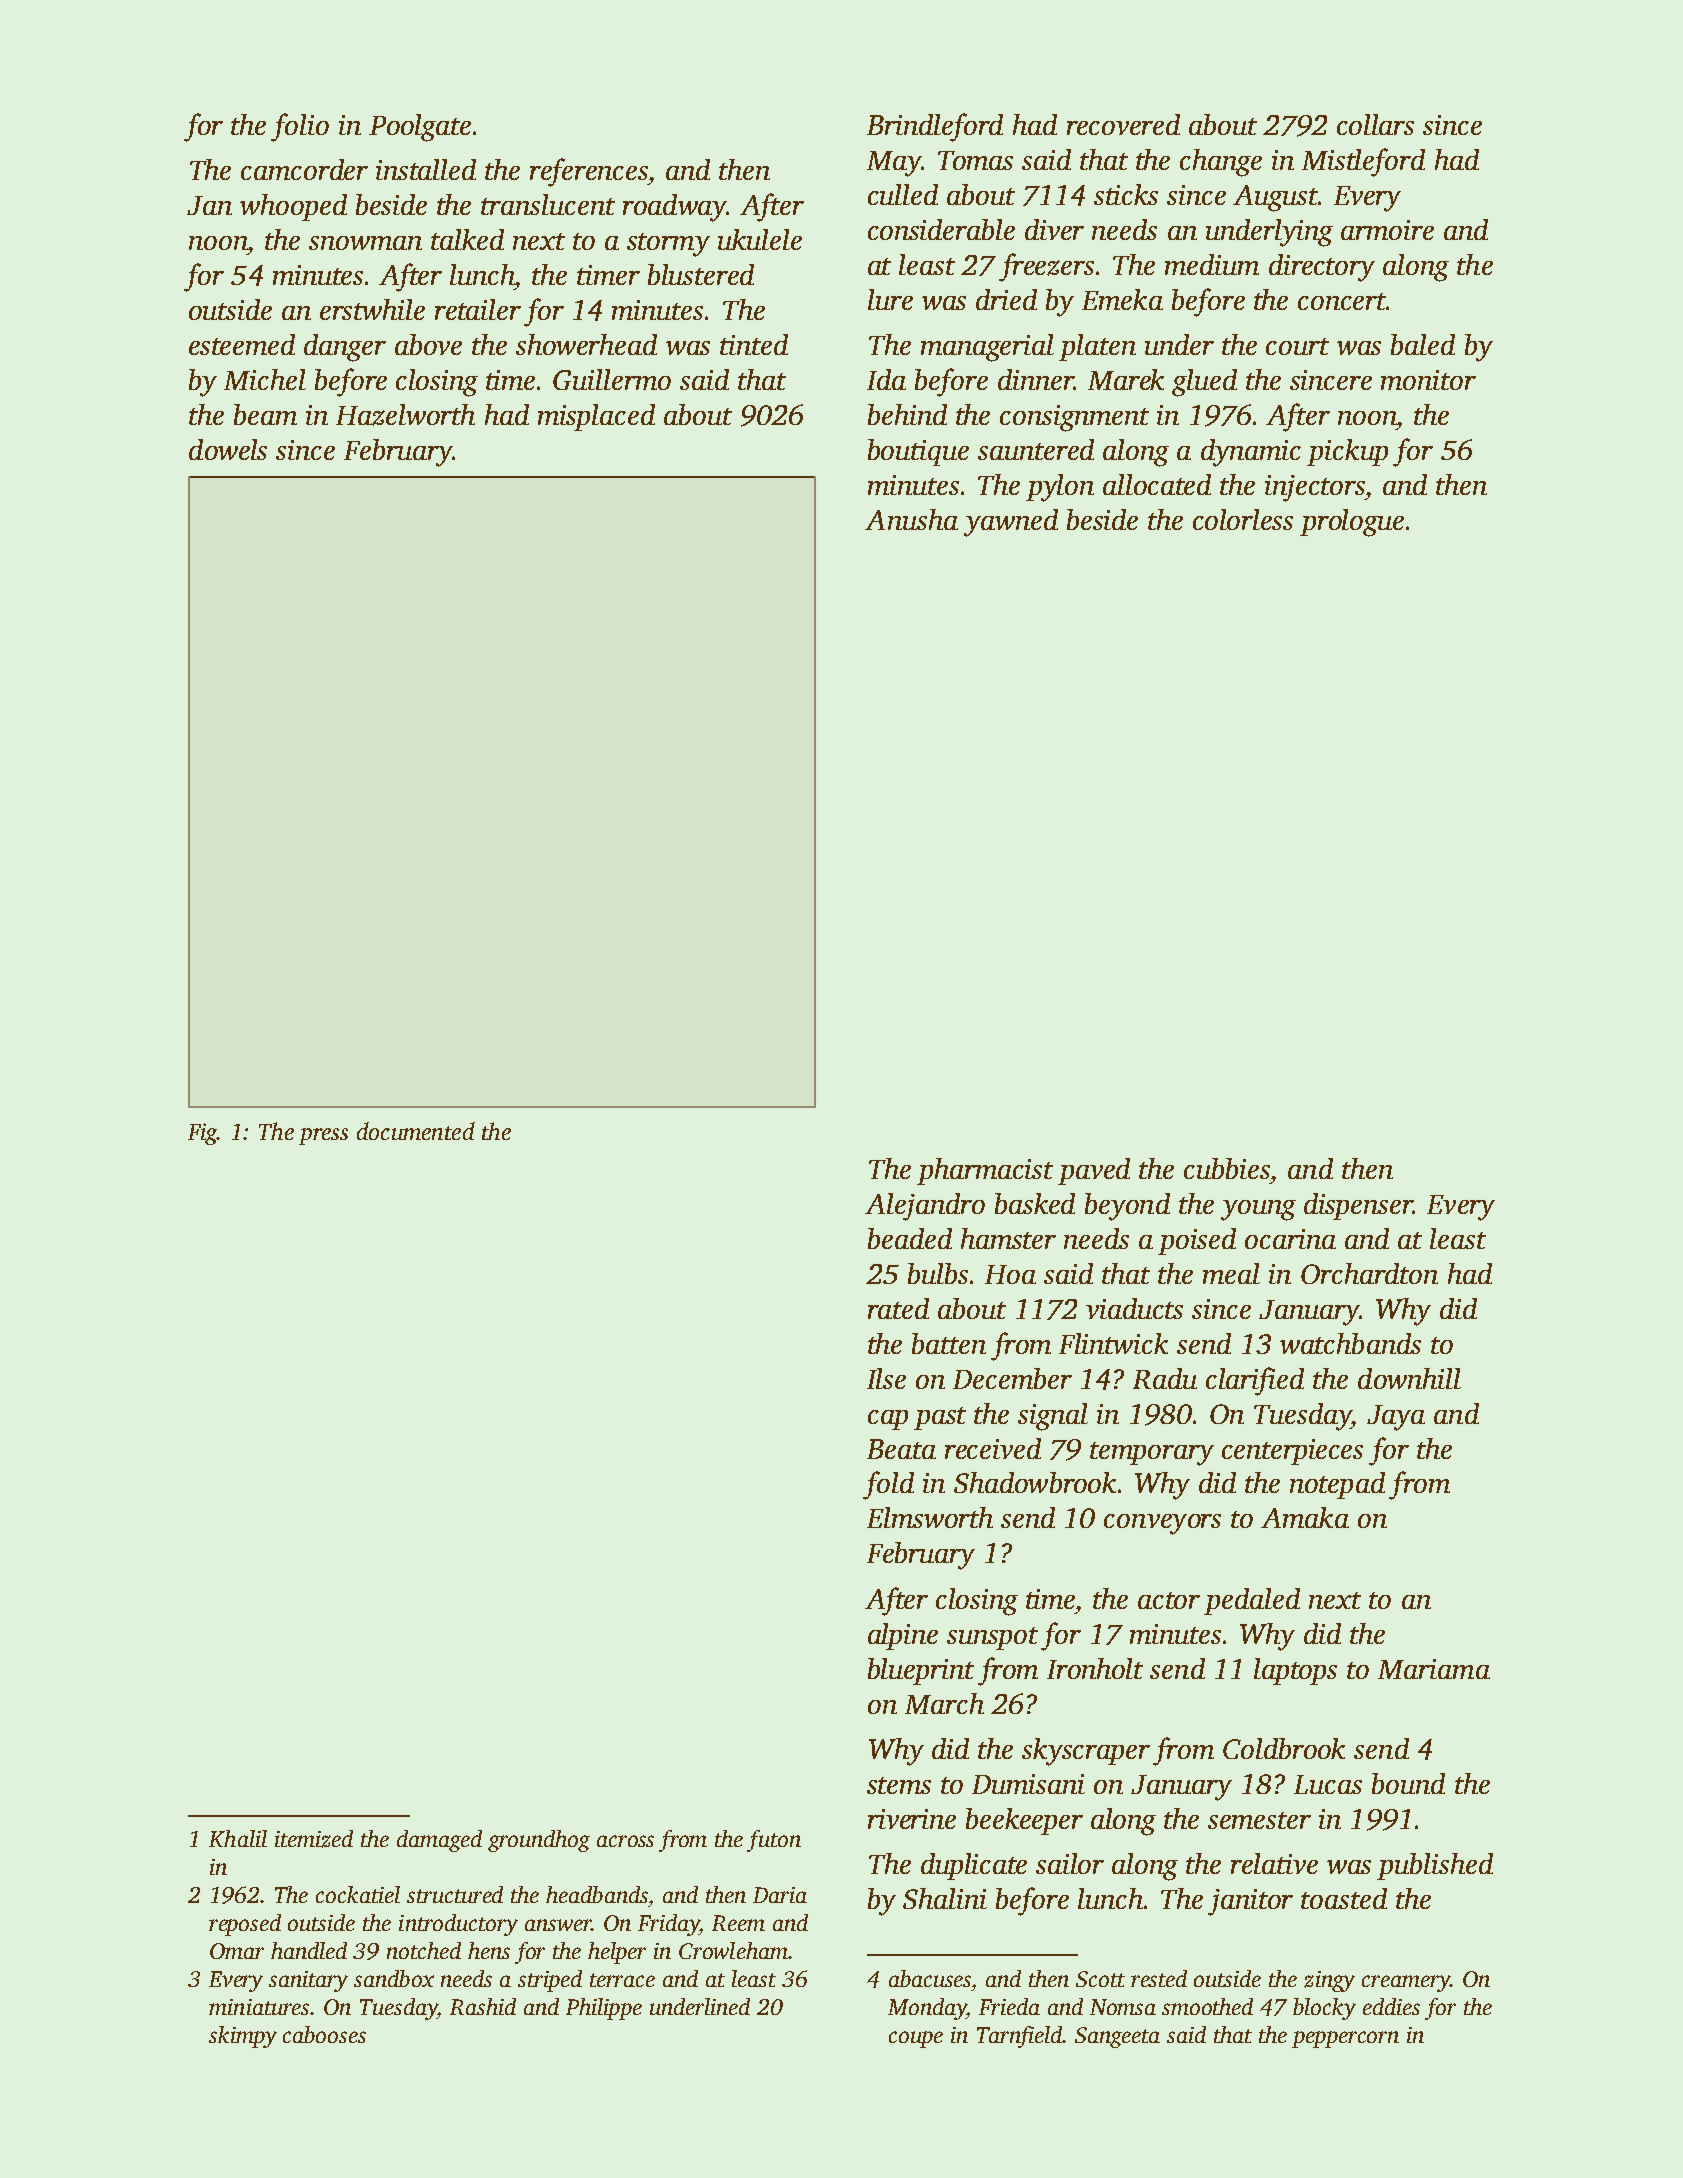 The image size is (1683, 2178). Describe the element at coordinates (1012, 1378) in the screenshot. I see `December` at that location.
